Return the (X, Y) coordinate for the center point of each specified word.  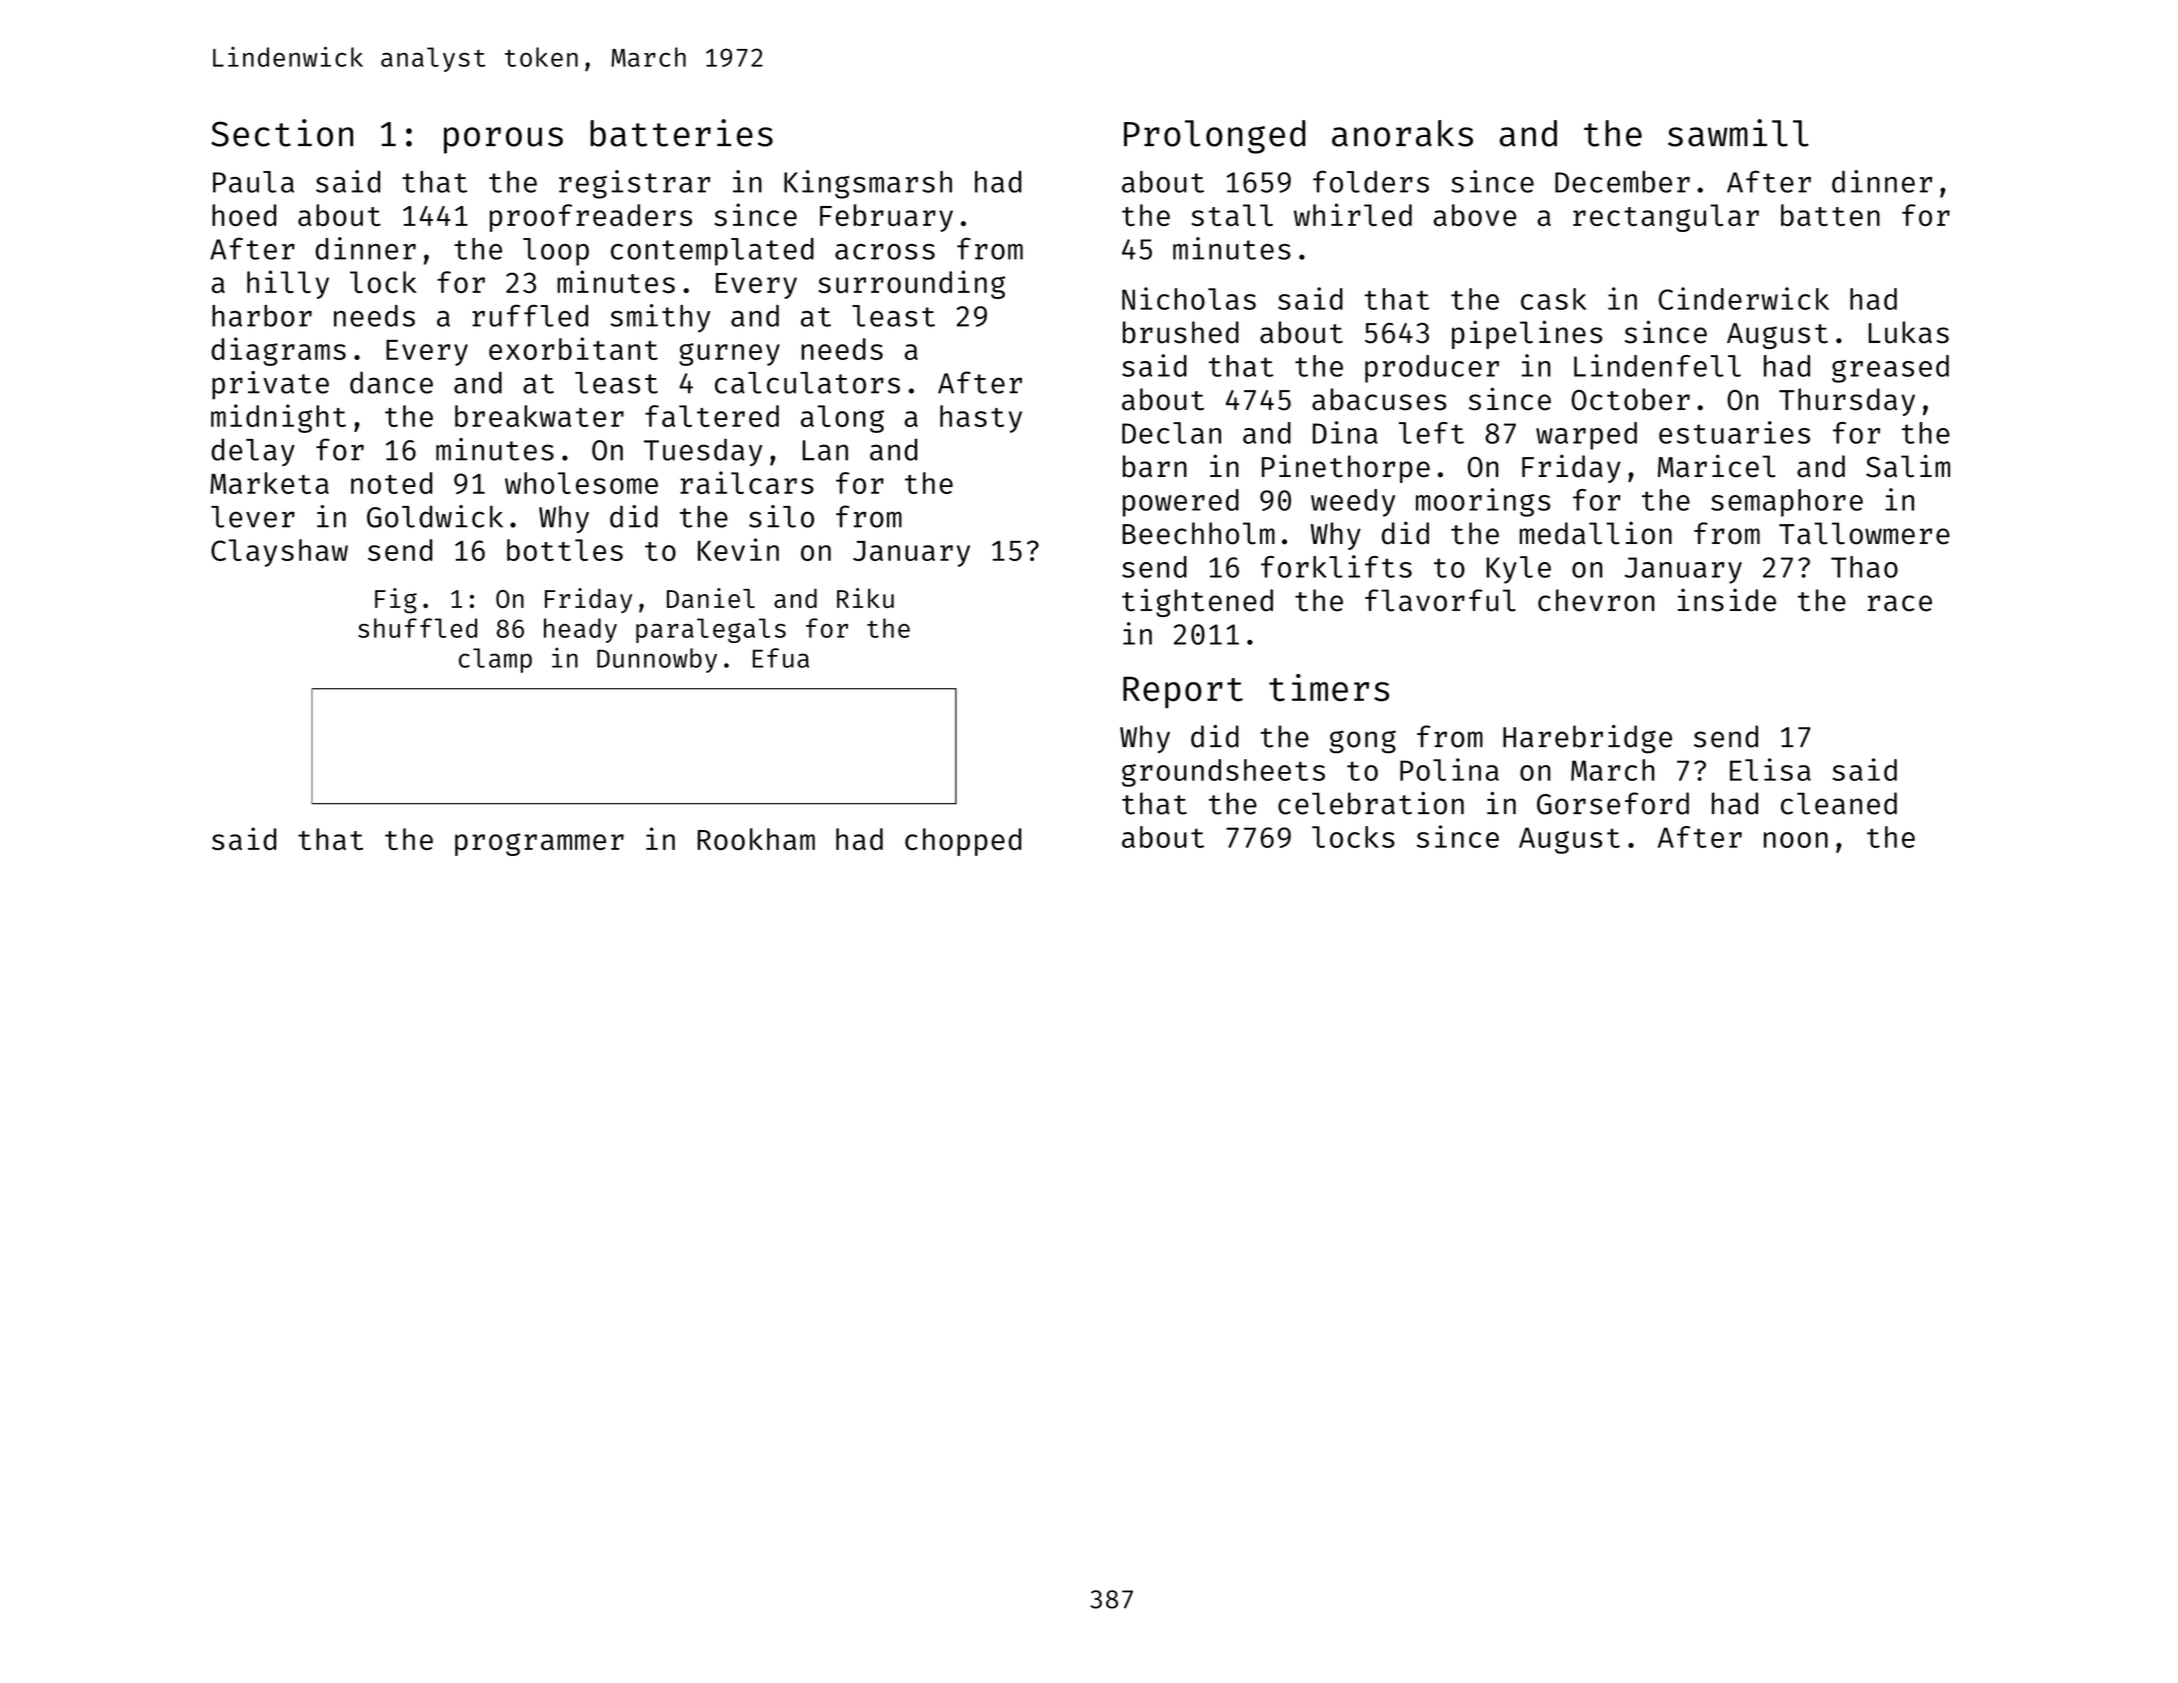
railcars (747, 482)
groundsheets (1223, 773)
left (1431, 433)
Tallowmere (1864, 533)
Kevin (738, 549)
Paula (253, 182)
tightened (1197, 602)
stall (1232, 215)
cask (1554, 299)
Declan (1171, 433)
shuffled (417, 628)
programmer (539, 844)
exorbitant (573, 348)
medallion (1596, 533)
